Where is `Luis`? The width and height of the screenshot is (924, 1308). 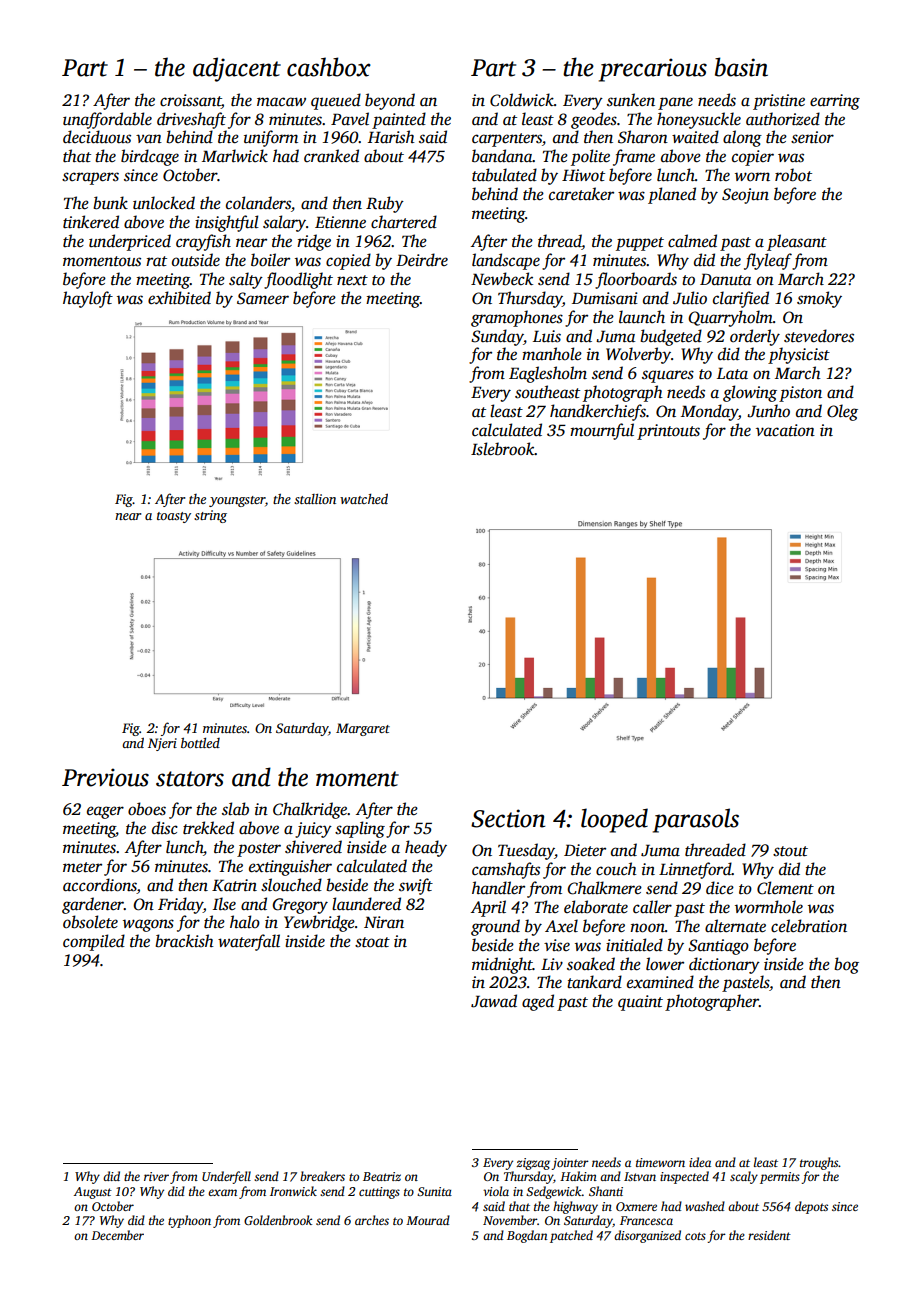
Luis is located at coordinates (547, 336).
